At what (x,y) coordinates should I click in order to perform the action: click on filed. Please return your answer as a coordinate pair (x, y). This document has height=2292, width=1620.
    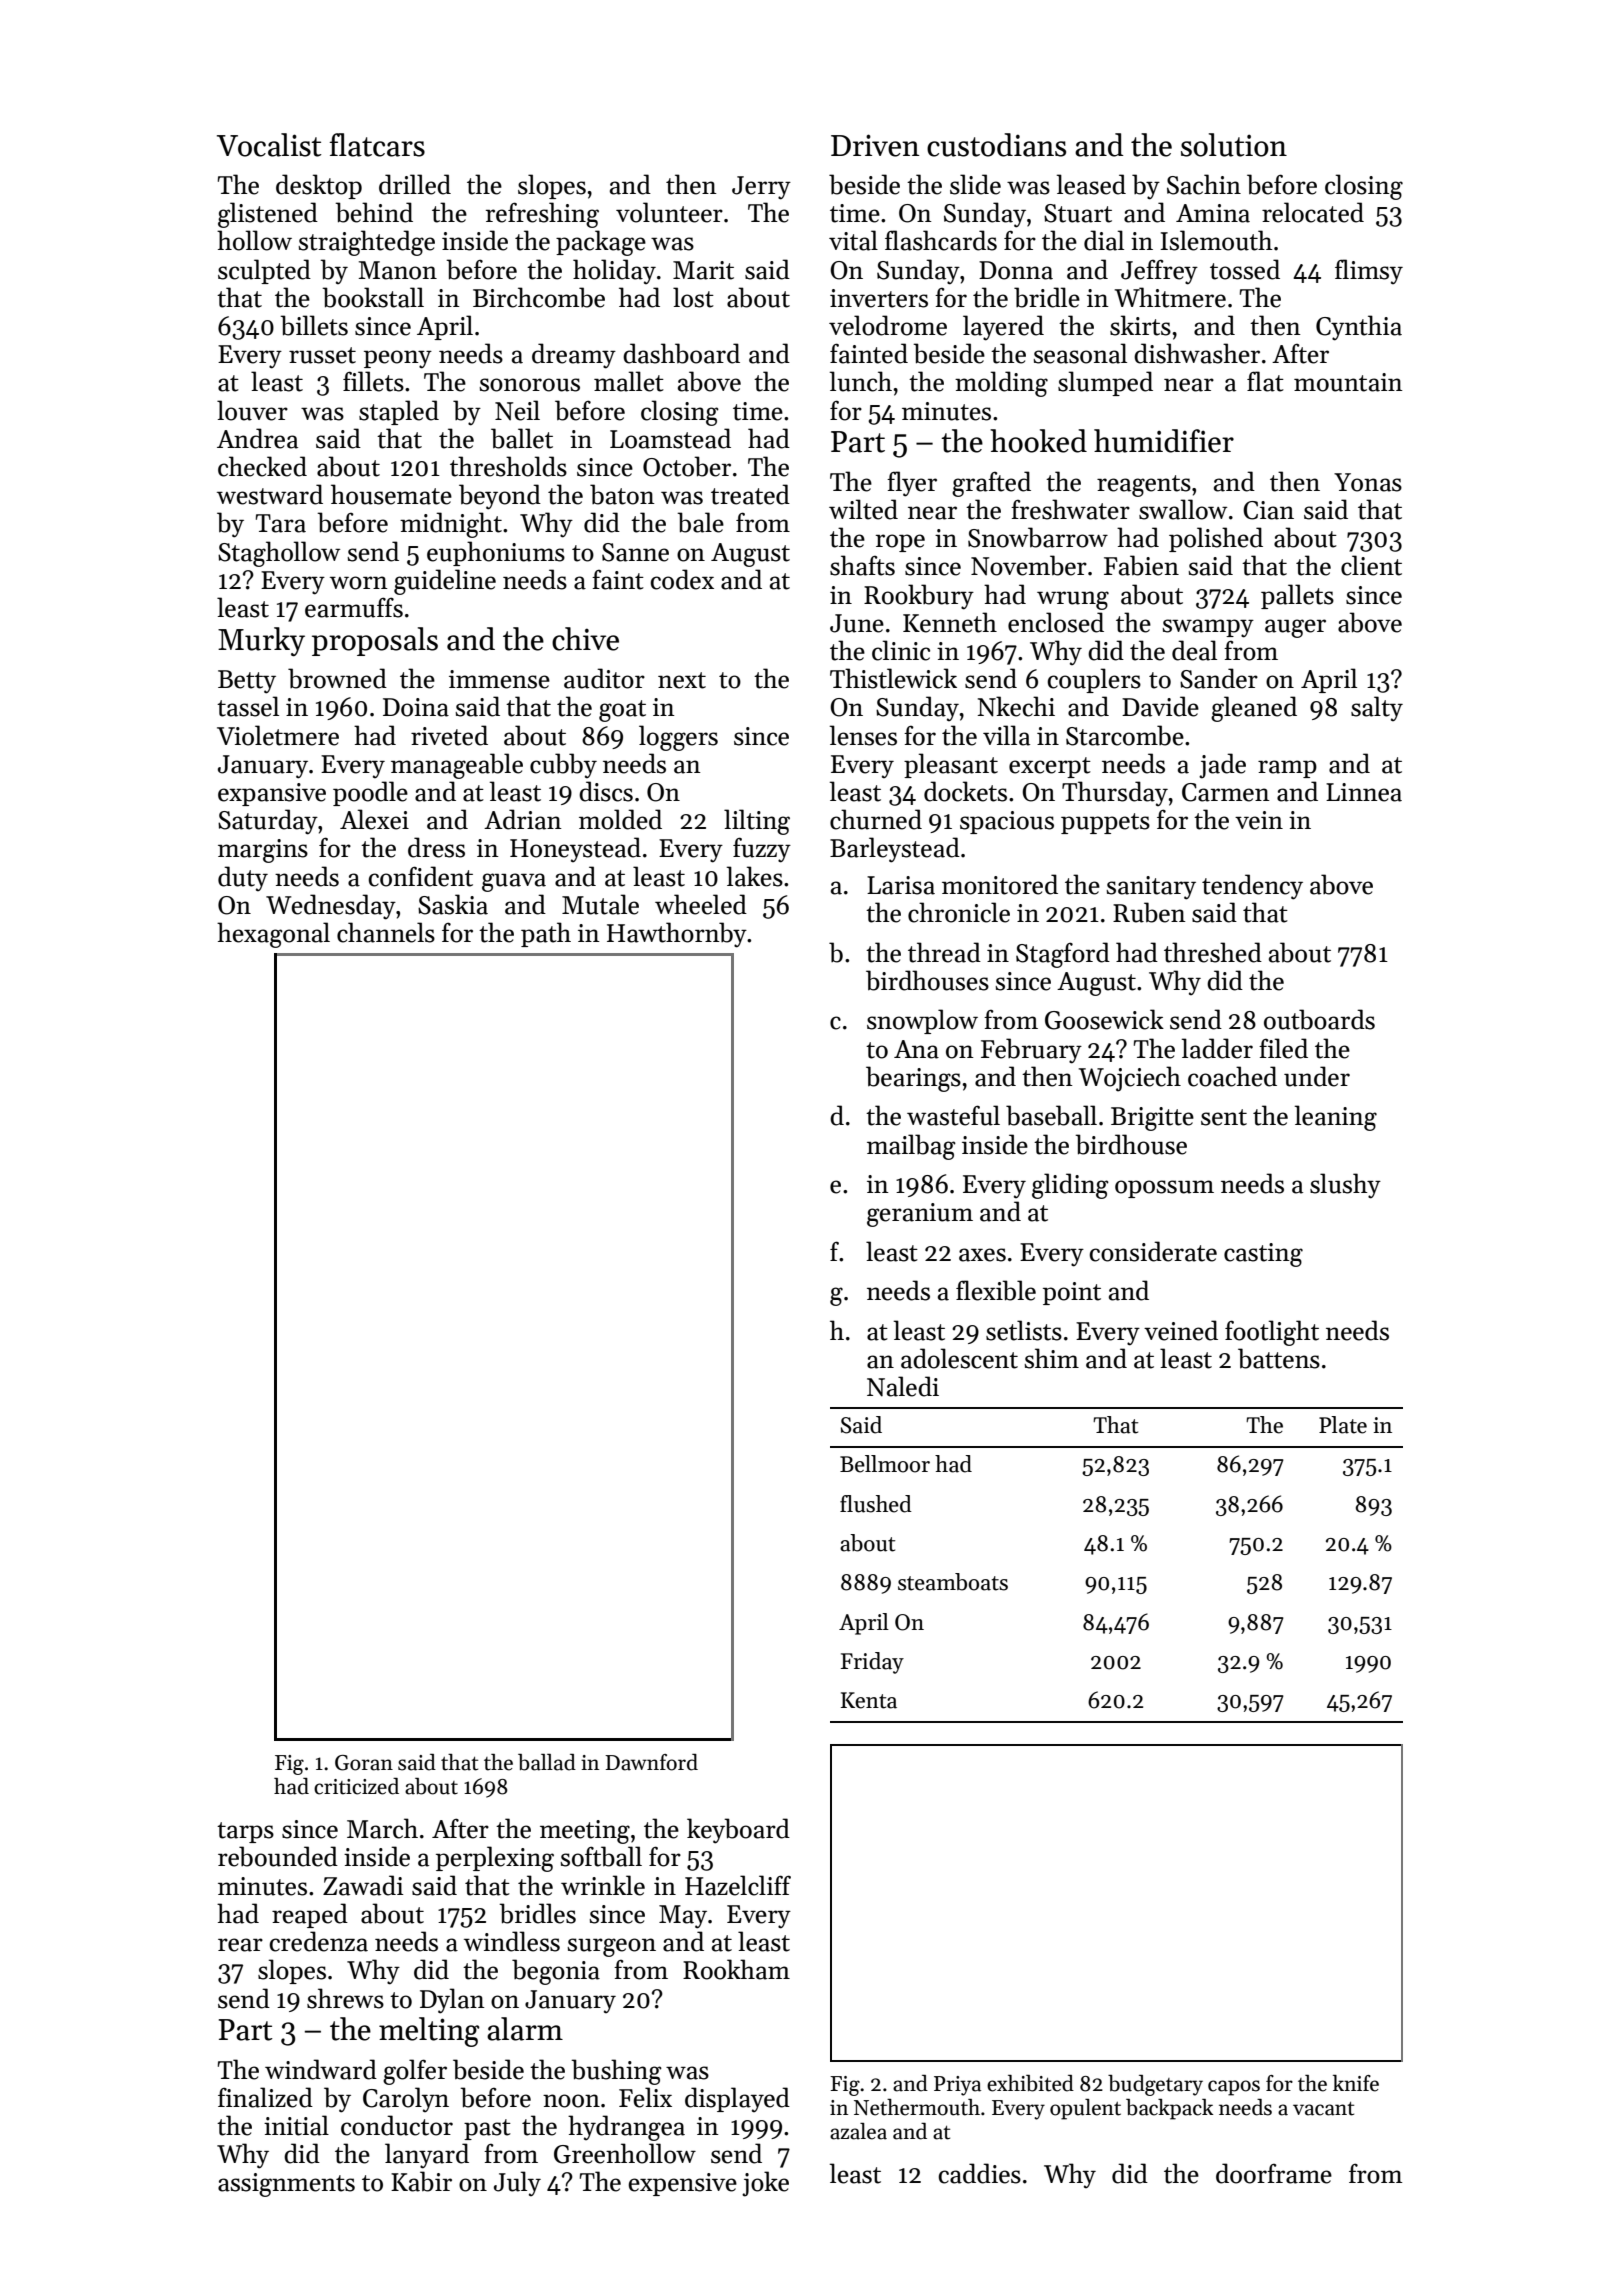
    Looking at the image, I should click on (1283, 1048).
